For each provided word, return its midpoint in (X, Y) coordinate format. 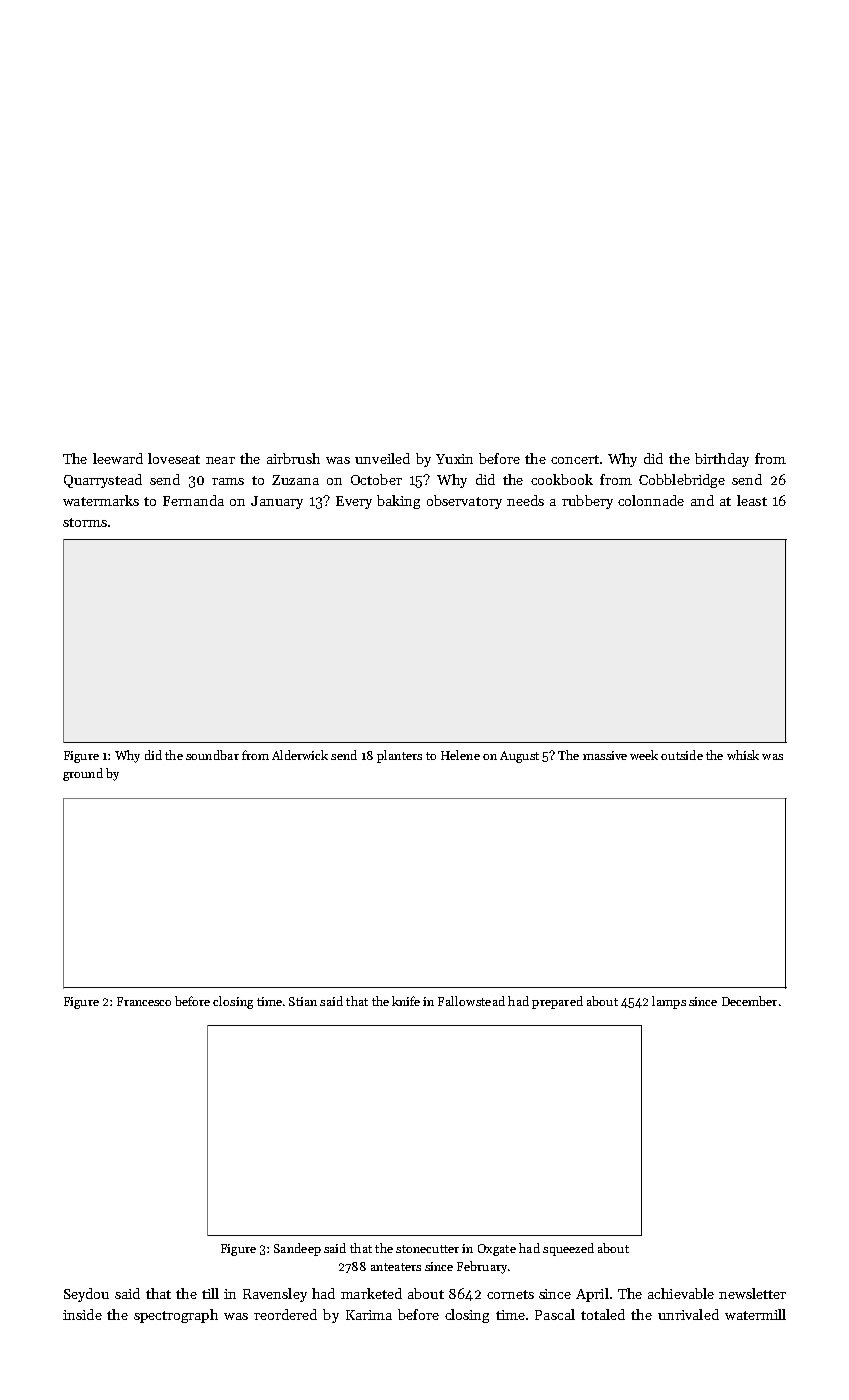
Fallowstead (471, 1001)
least (752, 500)
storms (85, 522)
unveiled (382, 458)
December (749, 1001)
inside (82, 1314)
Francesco (144, 1001)
